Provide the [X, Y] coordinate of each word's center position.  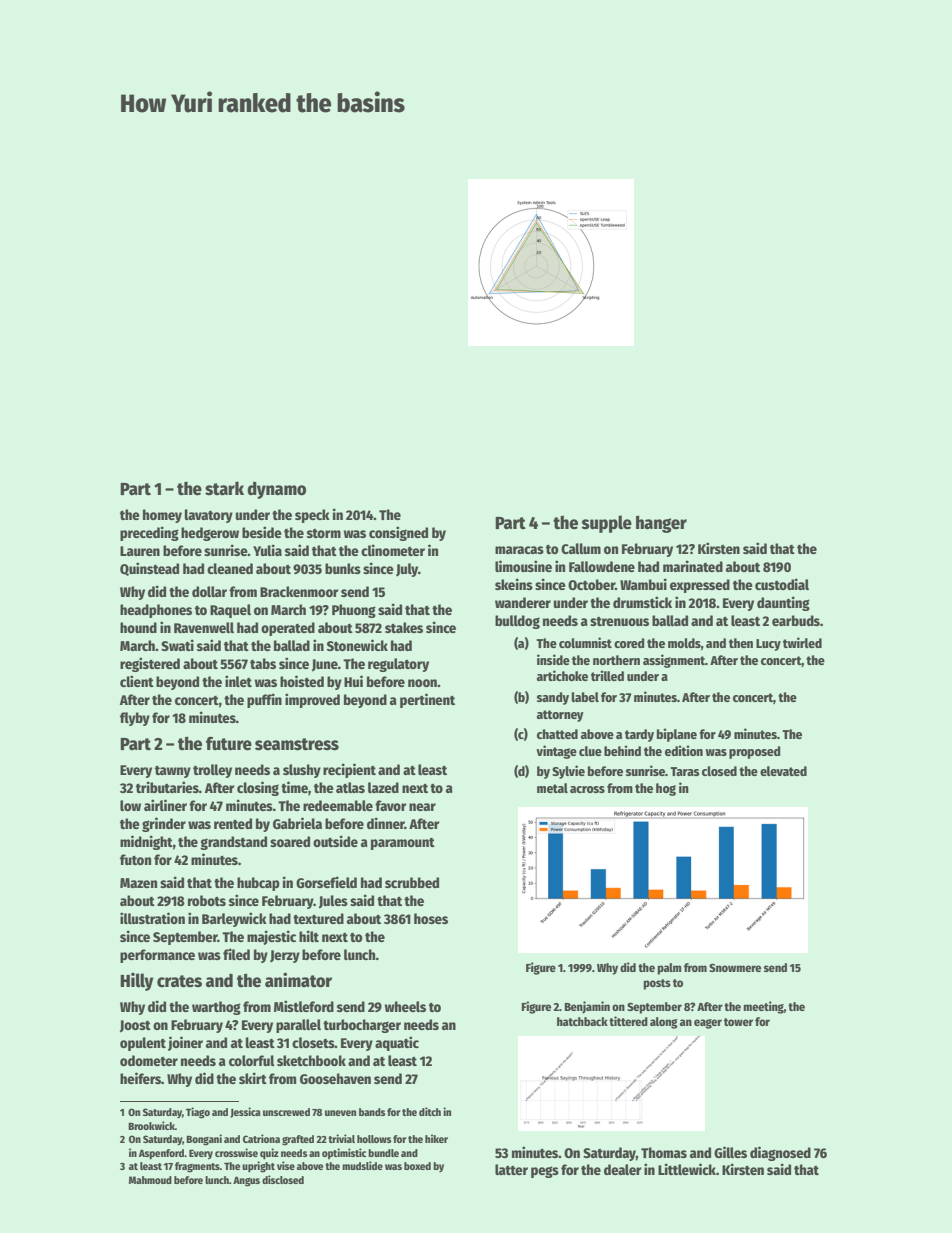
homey [162, 516]
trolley [212, 771]
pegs [545, 1172]
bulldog [517, 622]
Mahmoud [150, 1180]
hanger [661, 524]
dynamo [276, 490]
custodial [782, 584]
